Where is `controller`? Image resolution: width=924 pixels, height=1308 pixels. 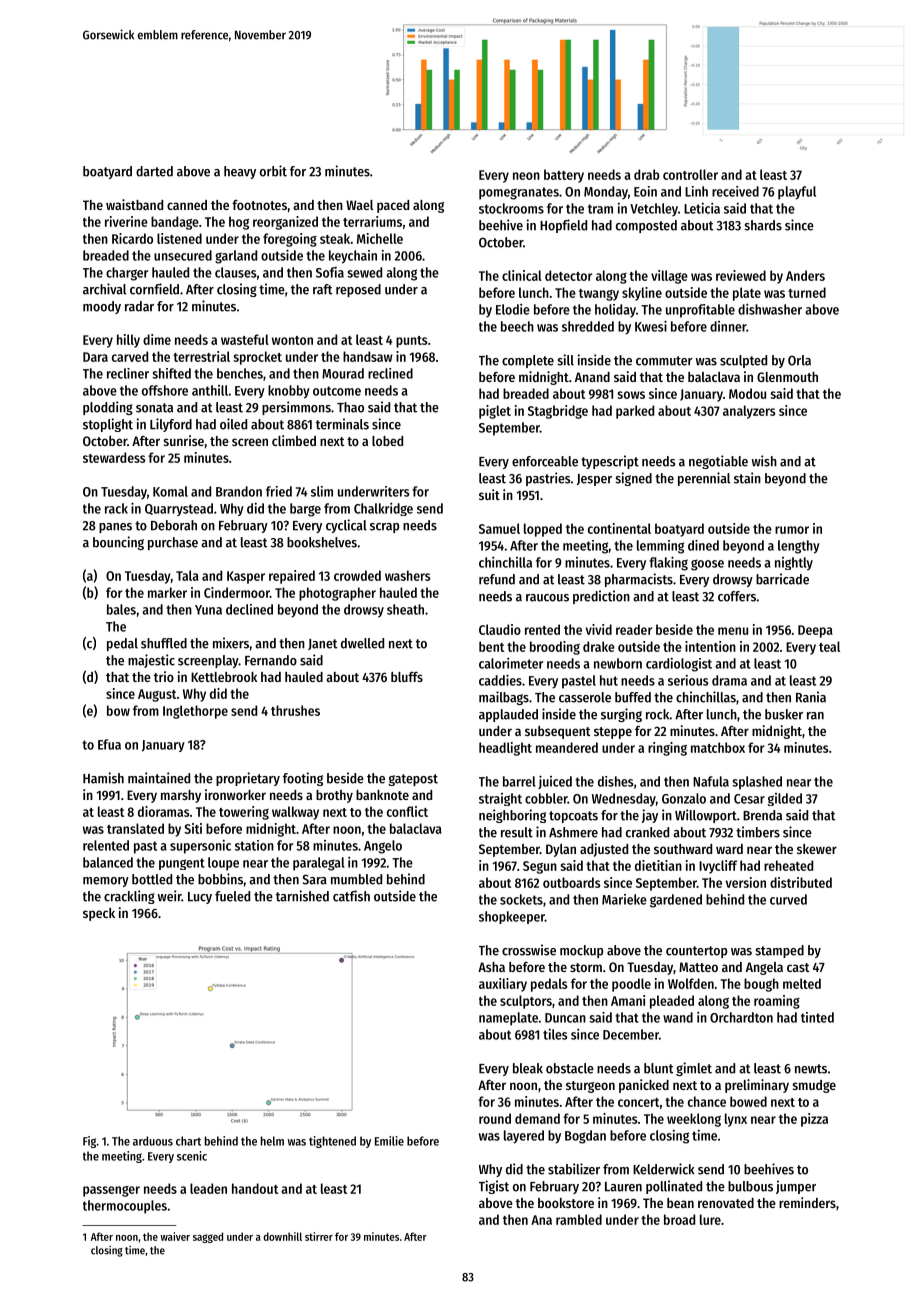 controller is located at coordinates (690, 174).
